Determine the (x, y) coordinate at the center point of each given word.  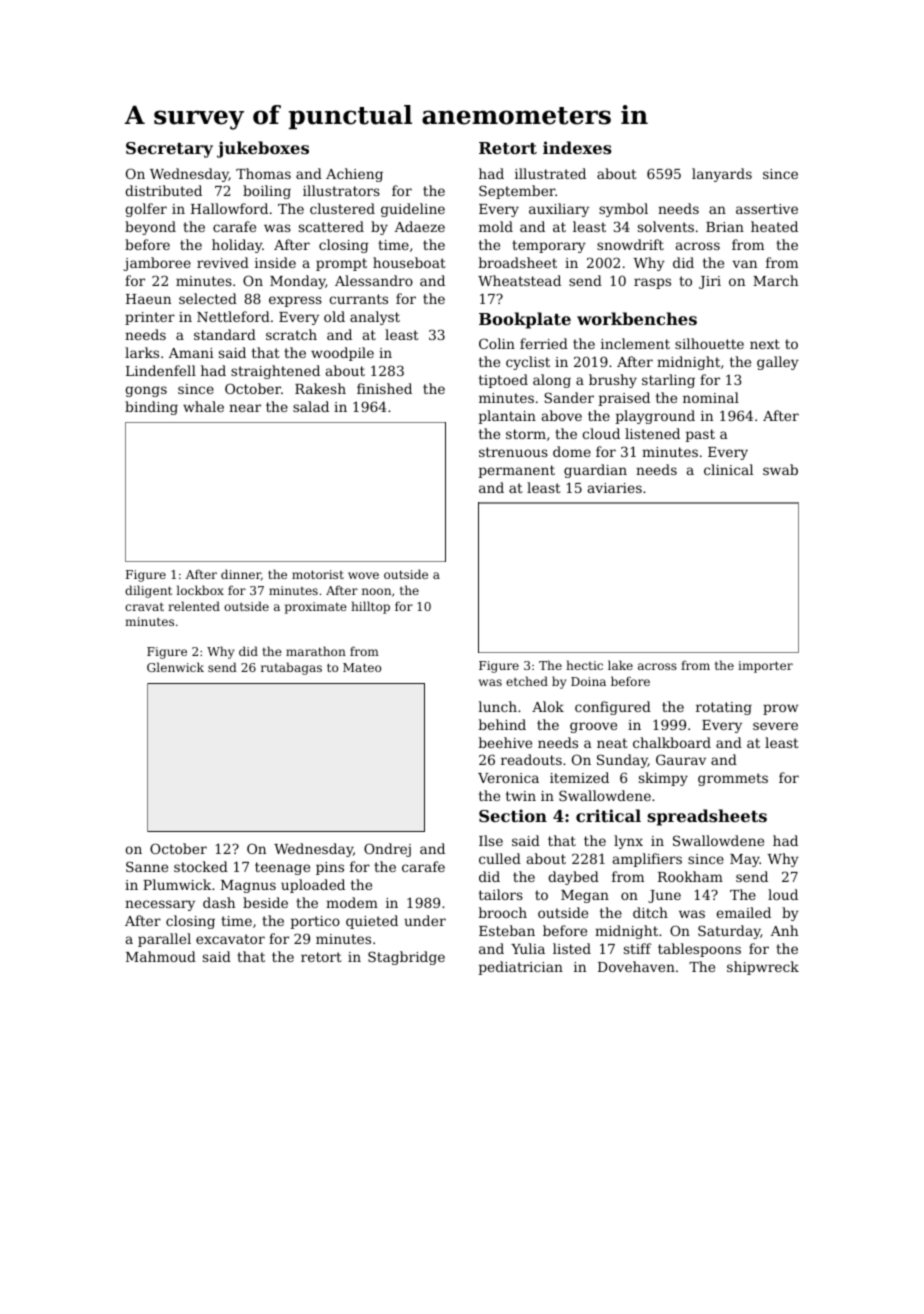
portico (315, 922)
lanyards (722, 175)
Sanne (147, 866)
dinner (241, 574)
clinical (728, 469)
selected (208, 298)
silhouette (709, 343)
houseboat (409, 262)
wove (363, 575)
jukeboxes (263, 149)
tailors (501, 894)
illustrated (550, 173)
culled (500, 858)
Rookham (690, 876)
